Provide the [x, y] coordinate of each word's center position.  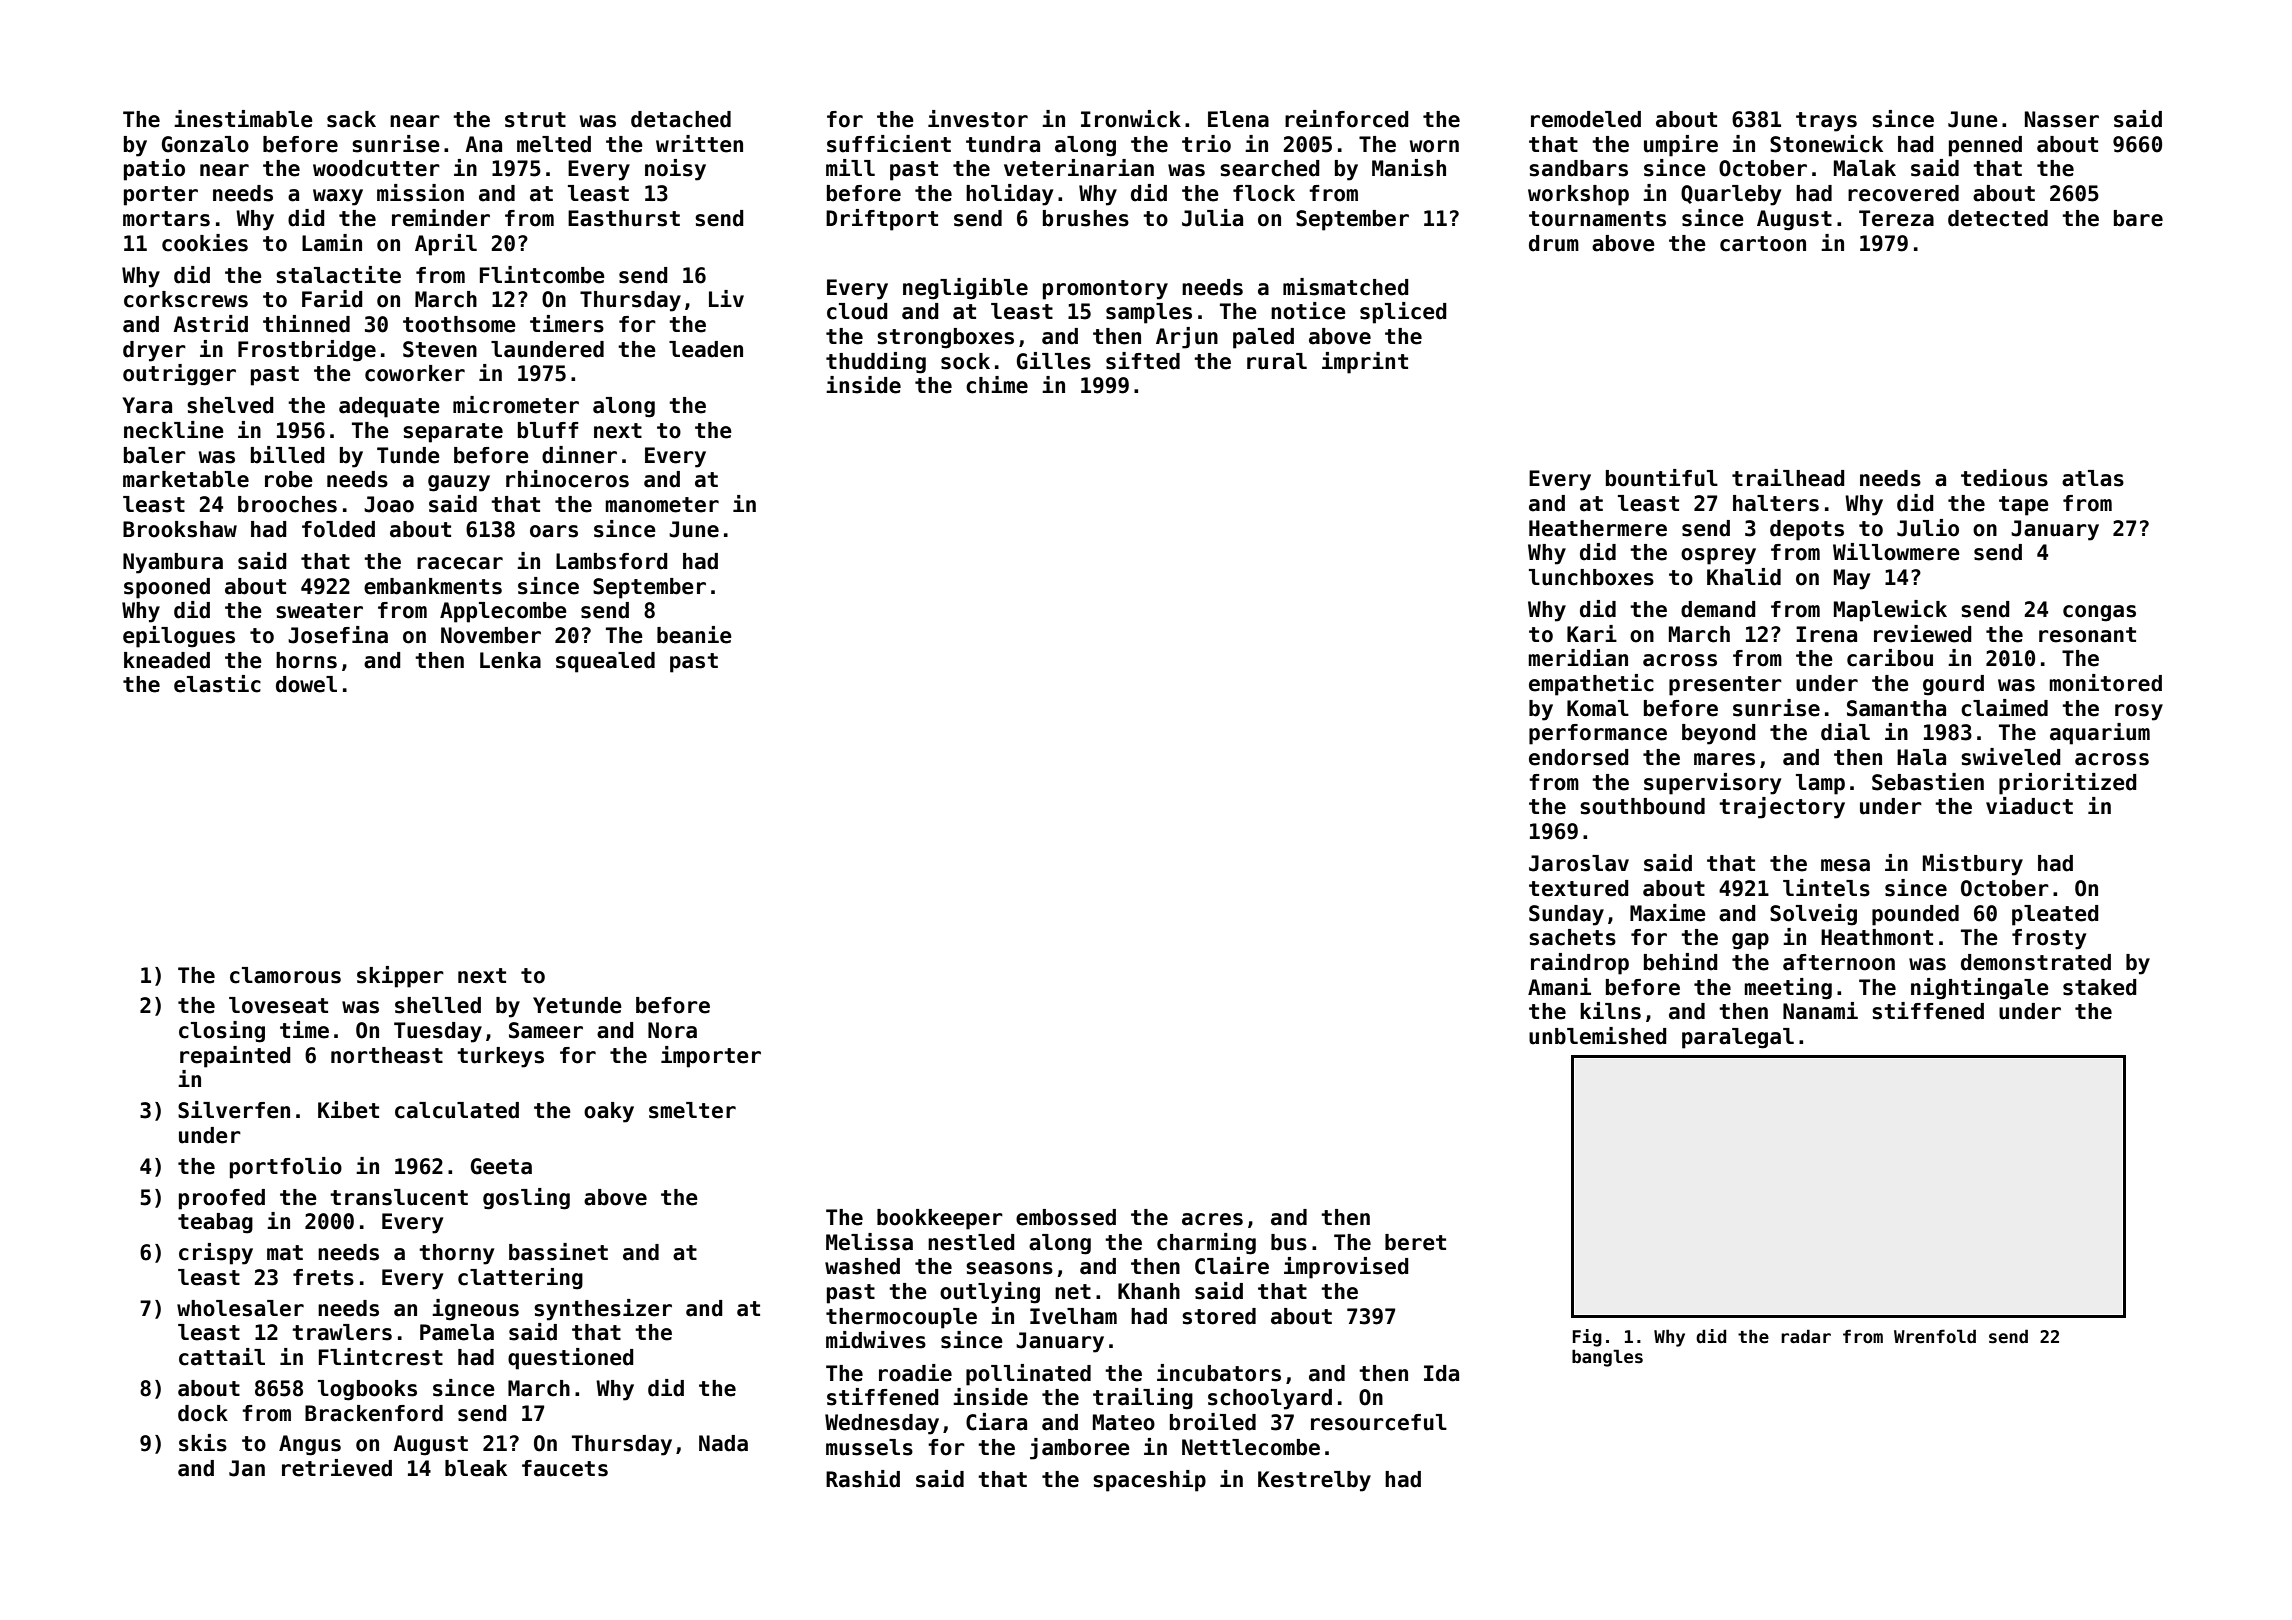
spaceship [1149, 1481]
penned [1985, 146]
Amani [1559, 987]
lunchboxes [1591, 577]
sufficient [889, 144]
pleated [2055, 915]
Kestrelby [1314, 1481]
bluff [548, 430]
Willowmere [1896, 552]
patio [154, 170]
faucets [565, 1468]
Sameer [546, 1030]
